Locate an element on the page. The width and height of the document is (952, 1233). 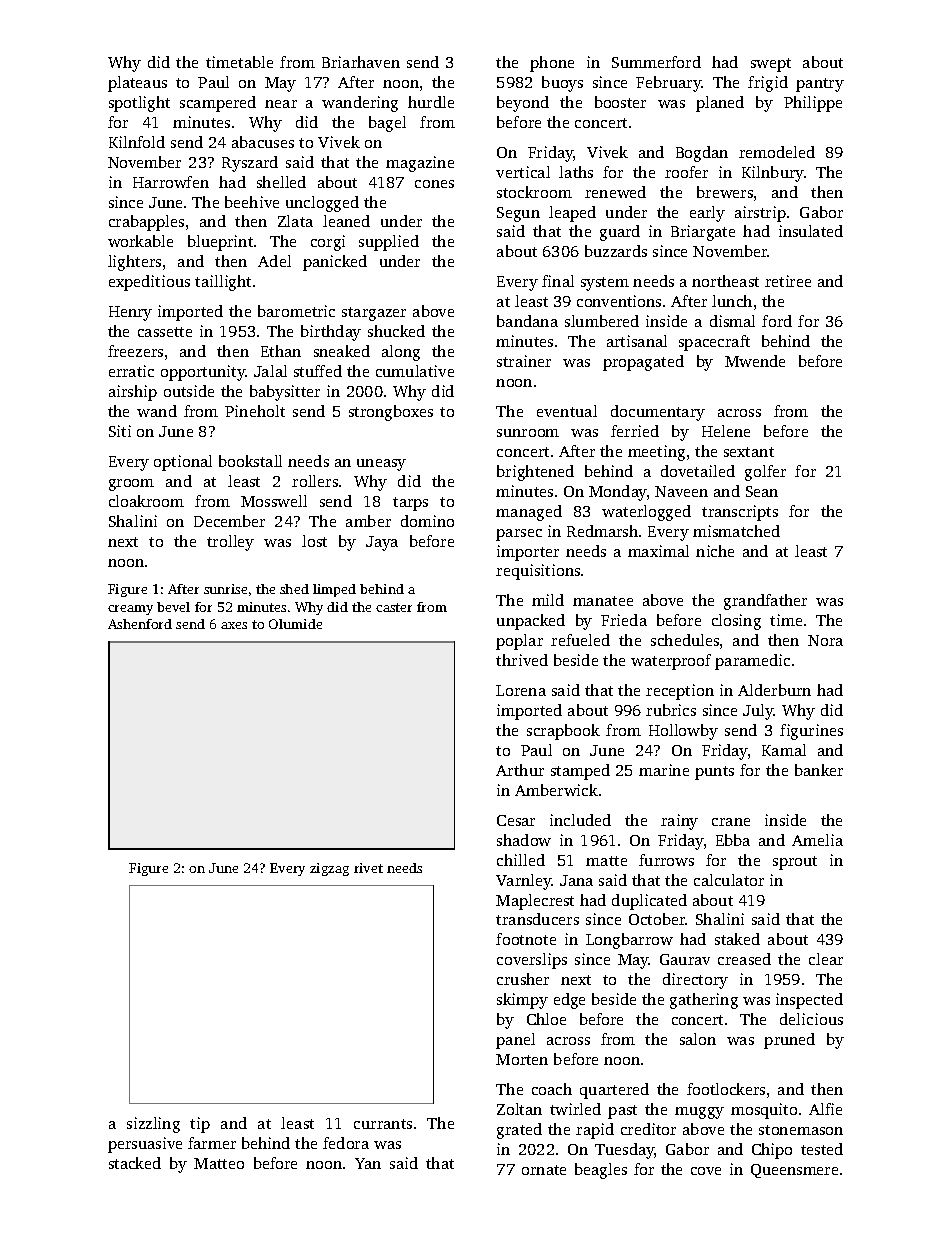
early is located at coordinates (707, 214).
